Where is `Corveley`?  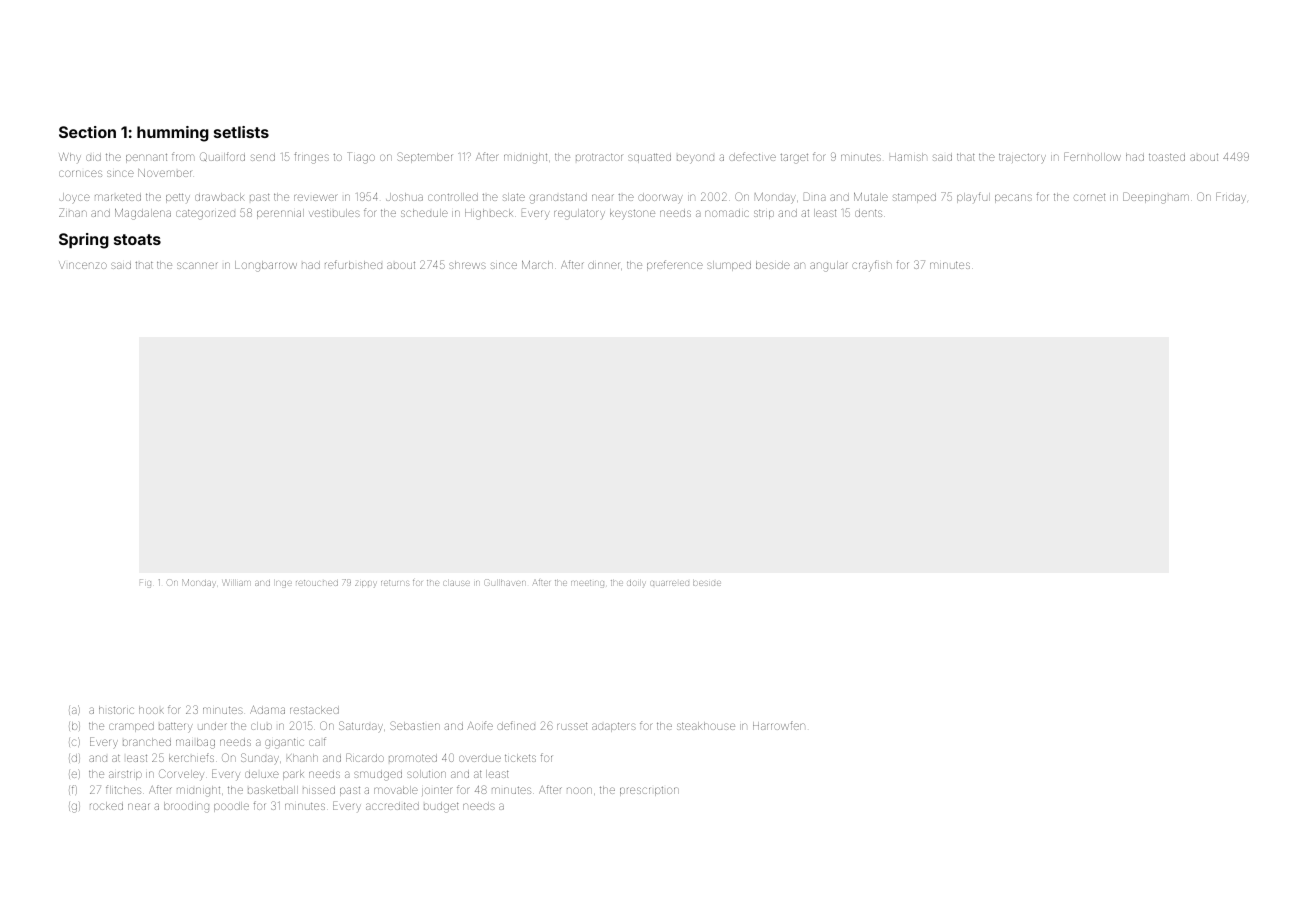 Corveley is located at coordinates (181, 775).
